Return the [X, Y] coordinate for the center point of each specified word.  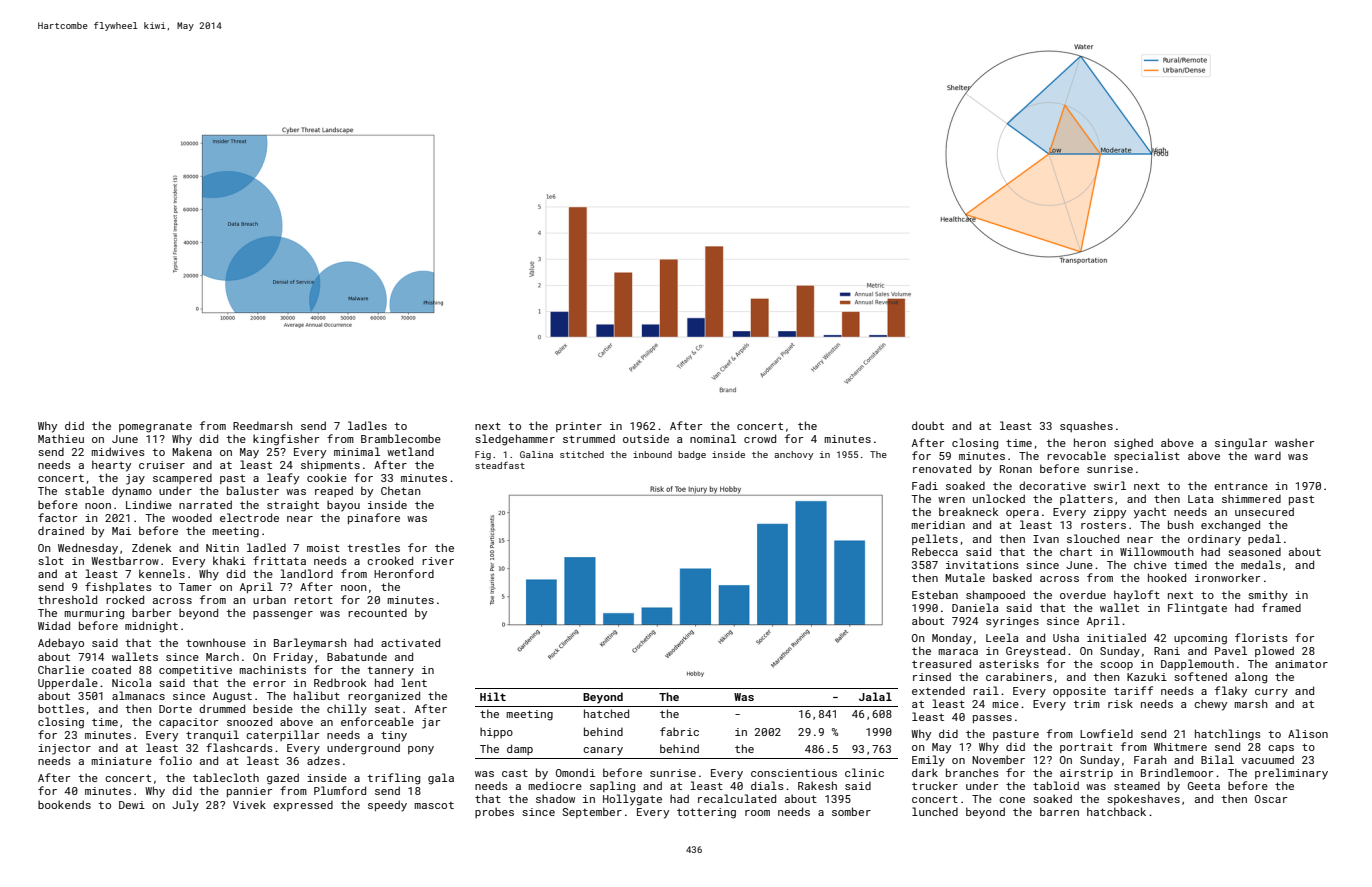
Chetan [401, 490]
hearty [111, 466]
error [269, 684]
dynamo [132, 492]
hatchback [1116, 811]
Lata [1200, 499]
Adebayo [61, 644]
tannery [391, 671]
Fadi [925, 485]
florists [1261, 637]
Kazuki [1147, 676]
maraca [958, 652]
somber [851, 811]
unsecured [1264, 511]
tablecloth [226, 777]
